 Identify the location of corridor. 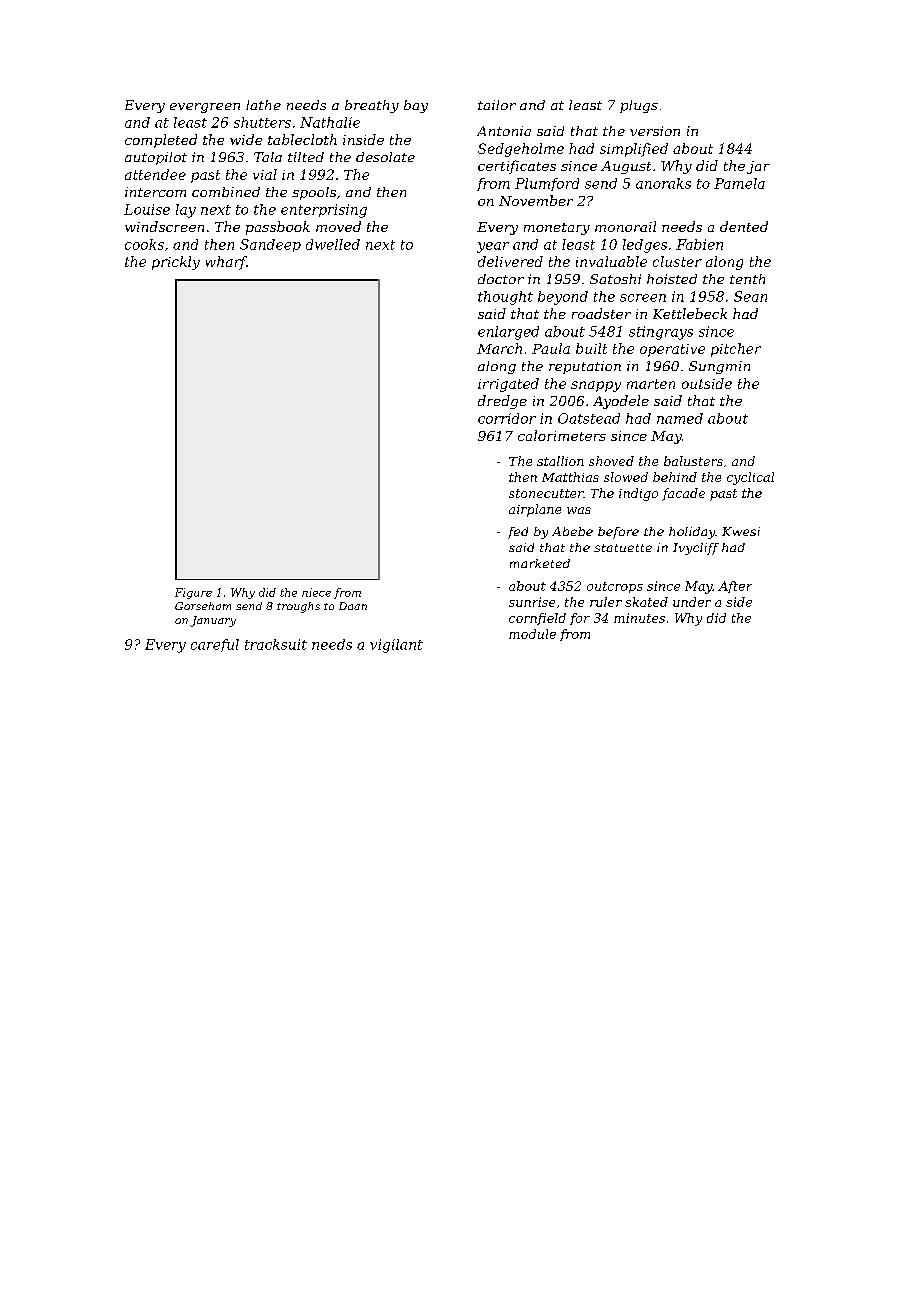
(507, 418).
